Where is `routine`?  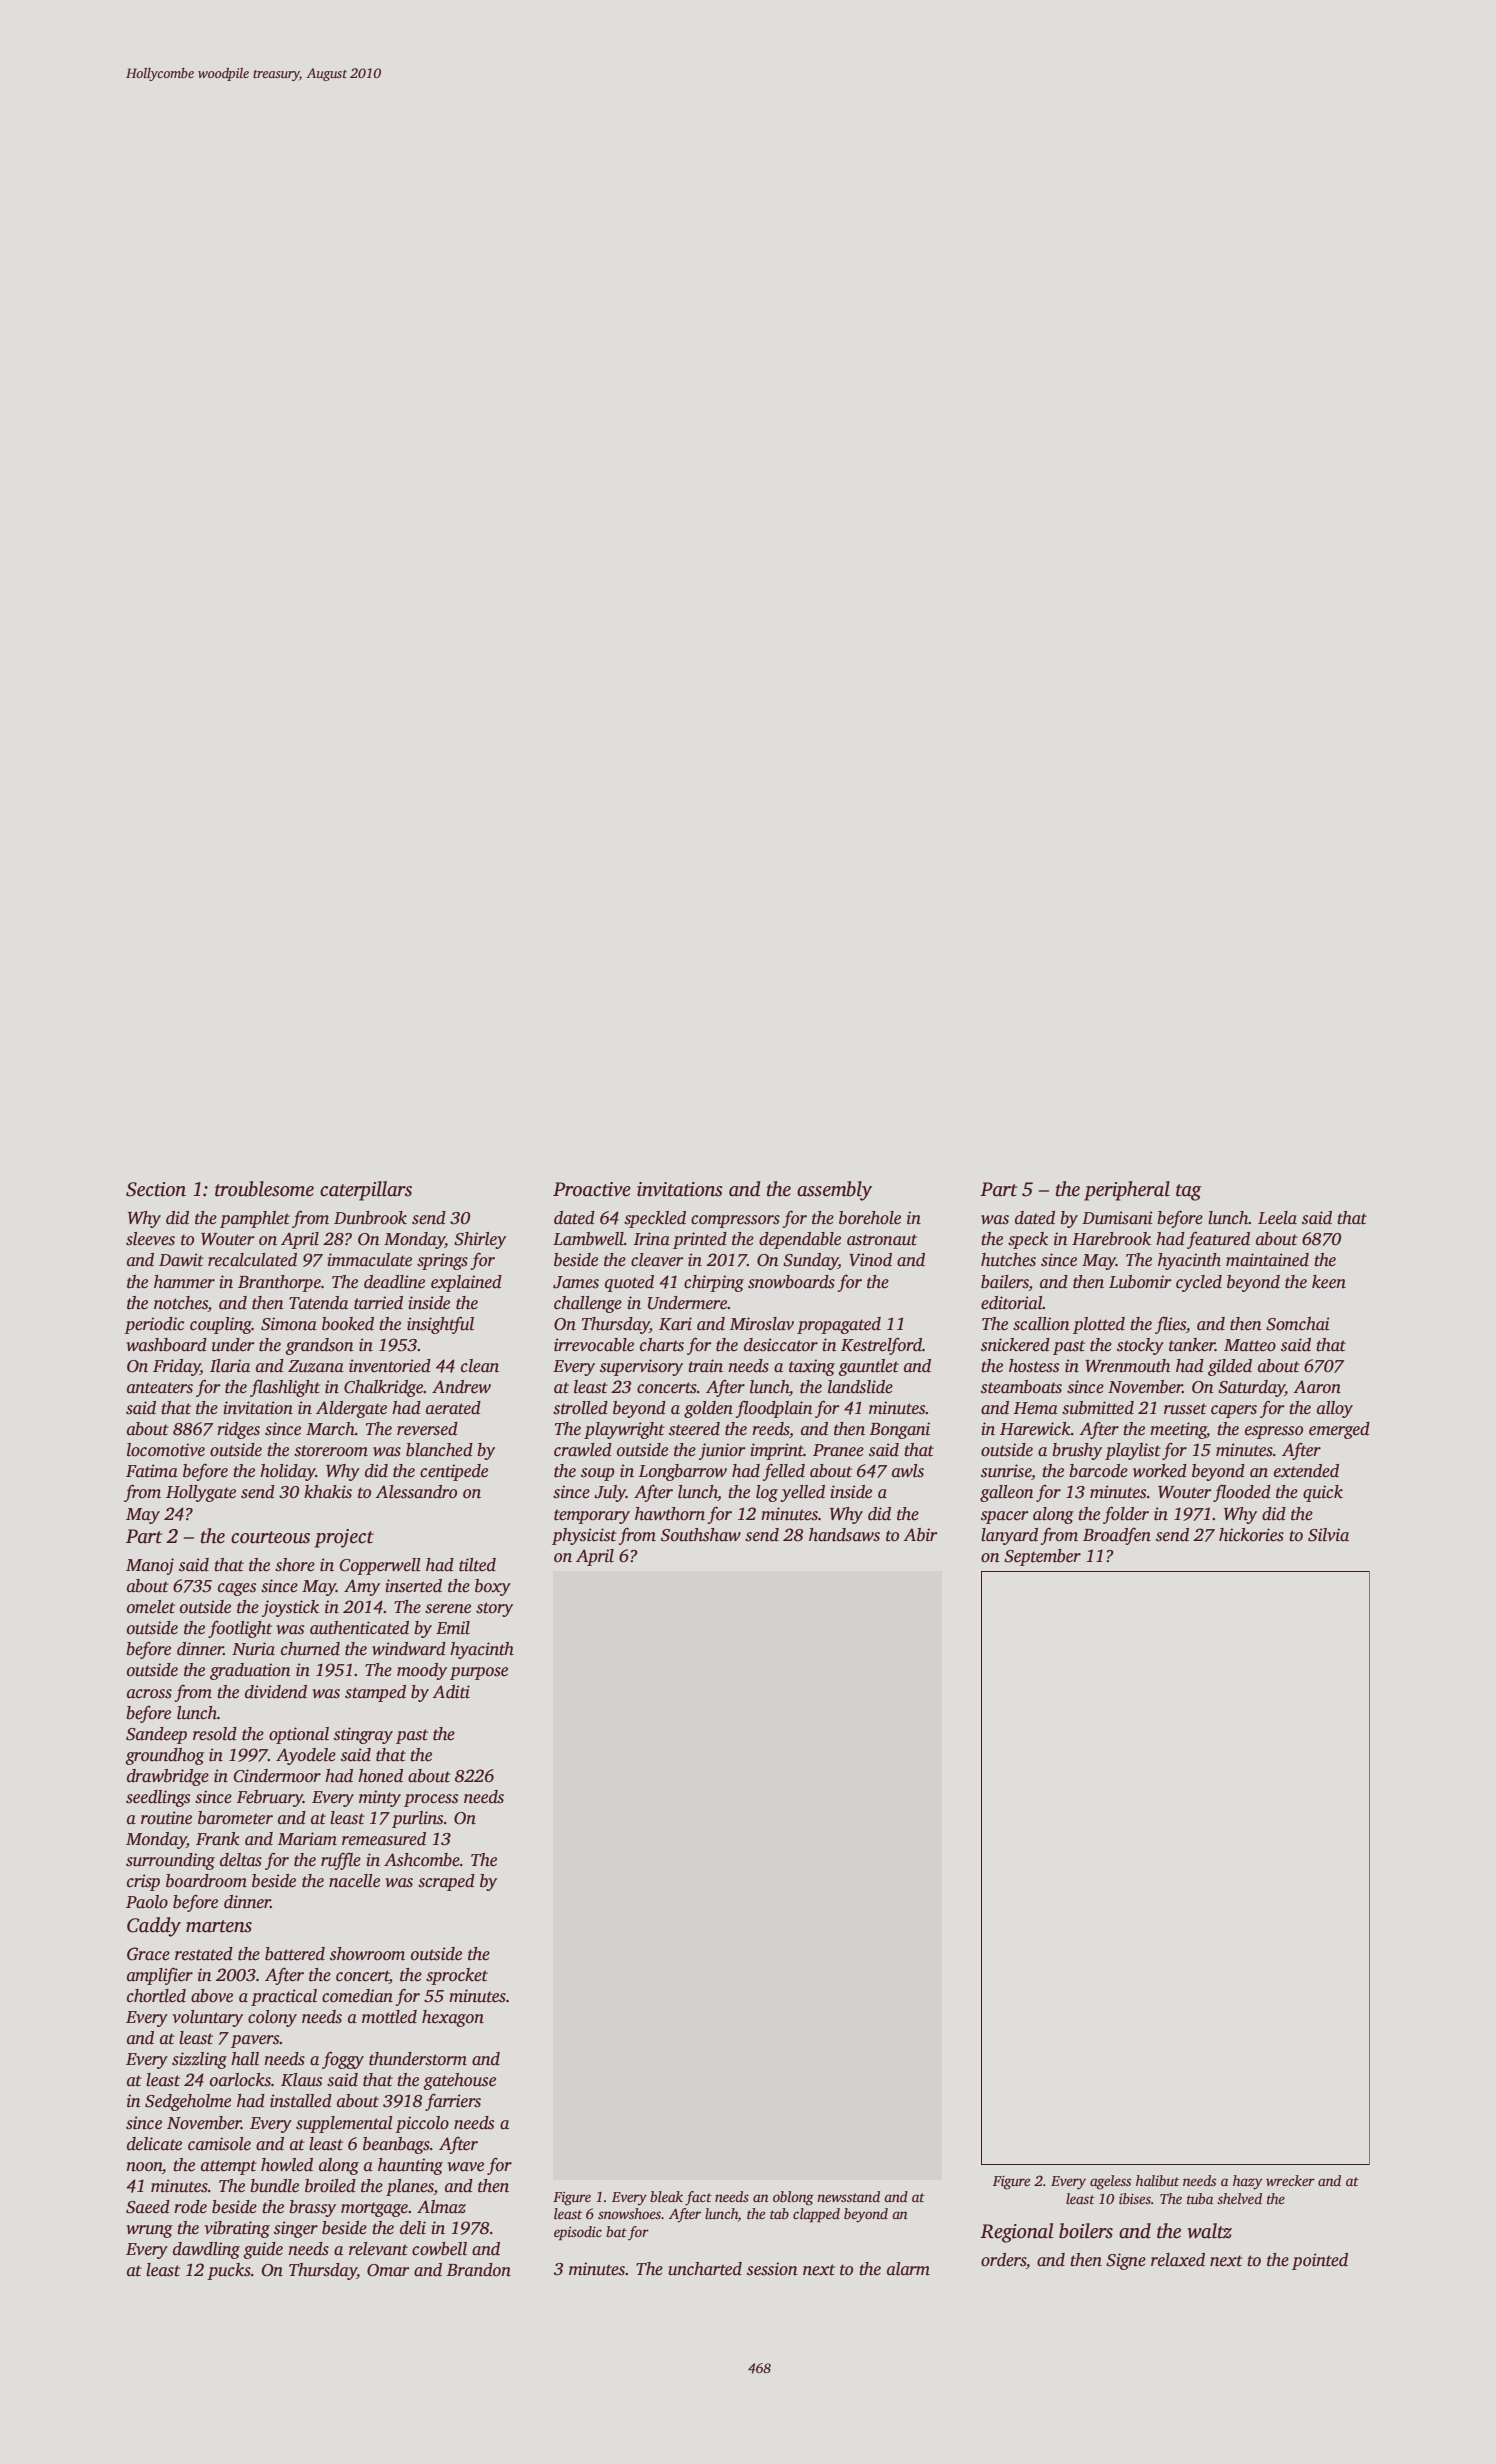
routine is located at coordinates (166, 1818).
